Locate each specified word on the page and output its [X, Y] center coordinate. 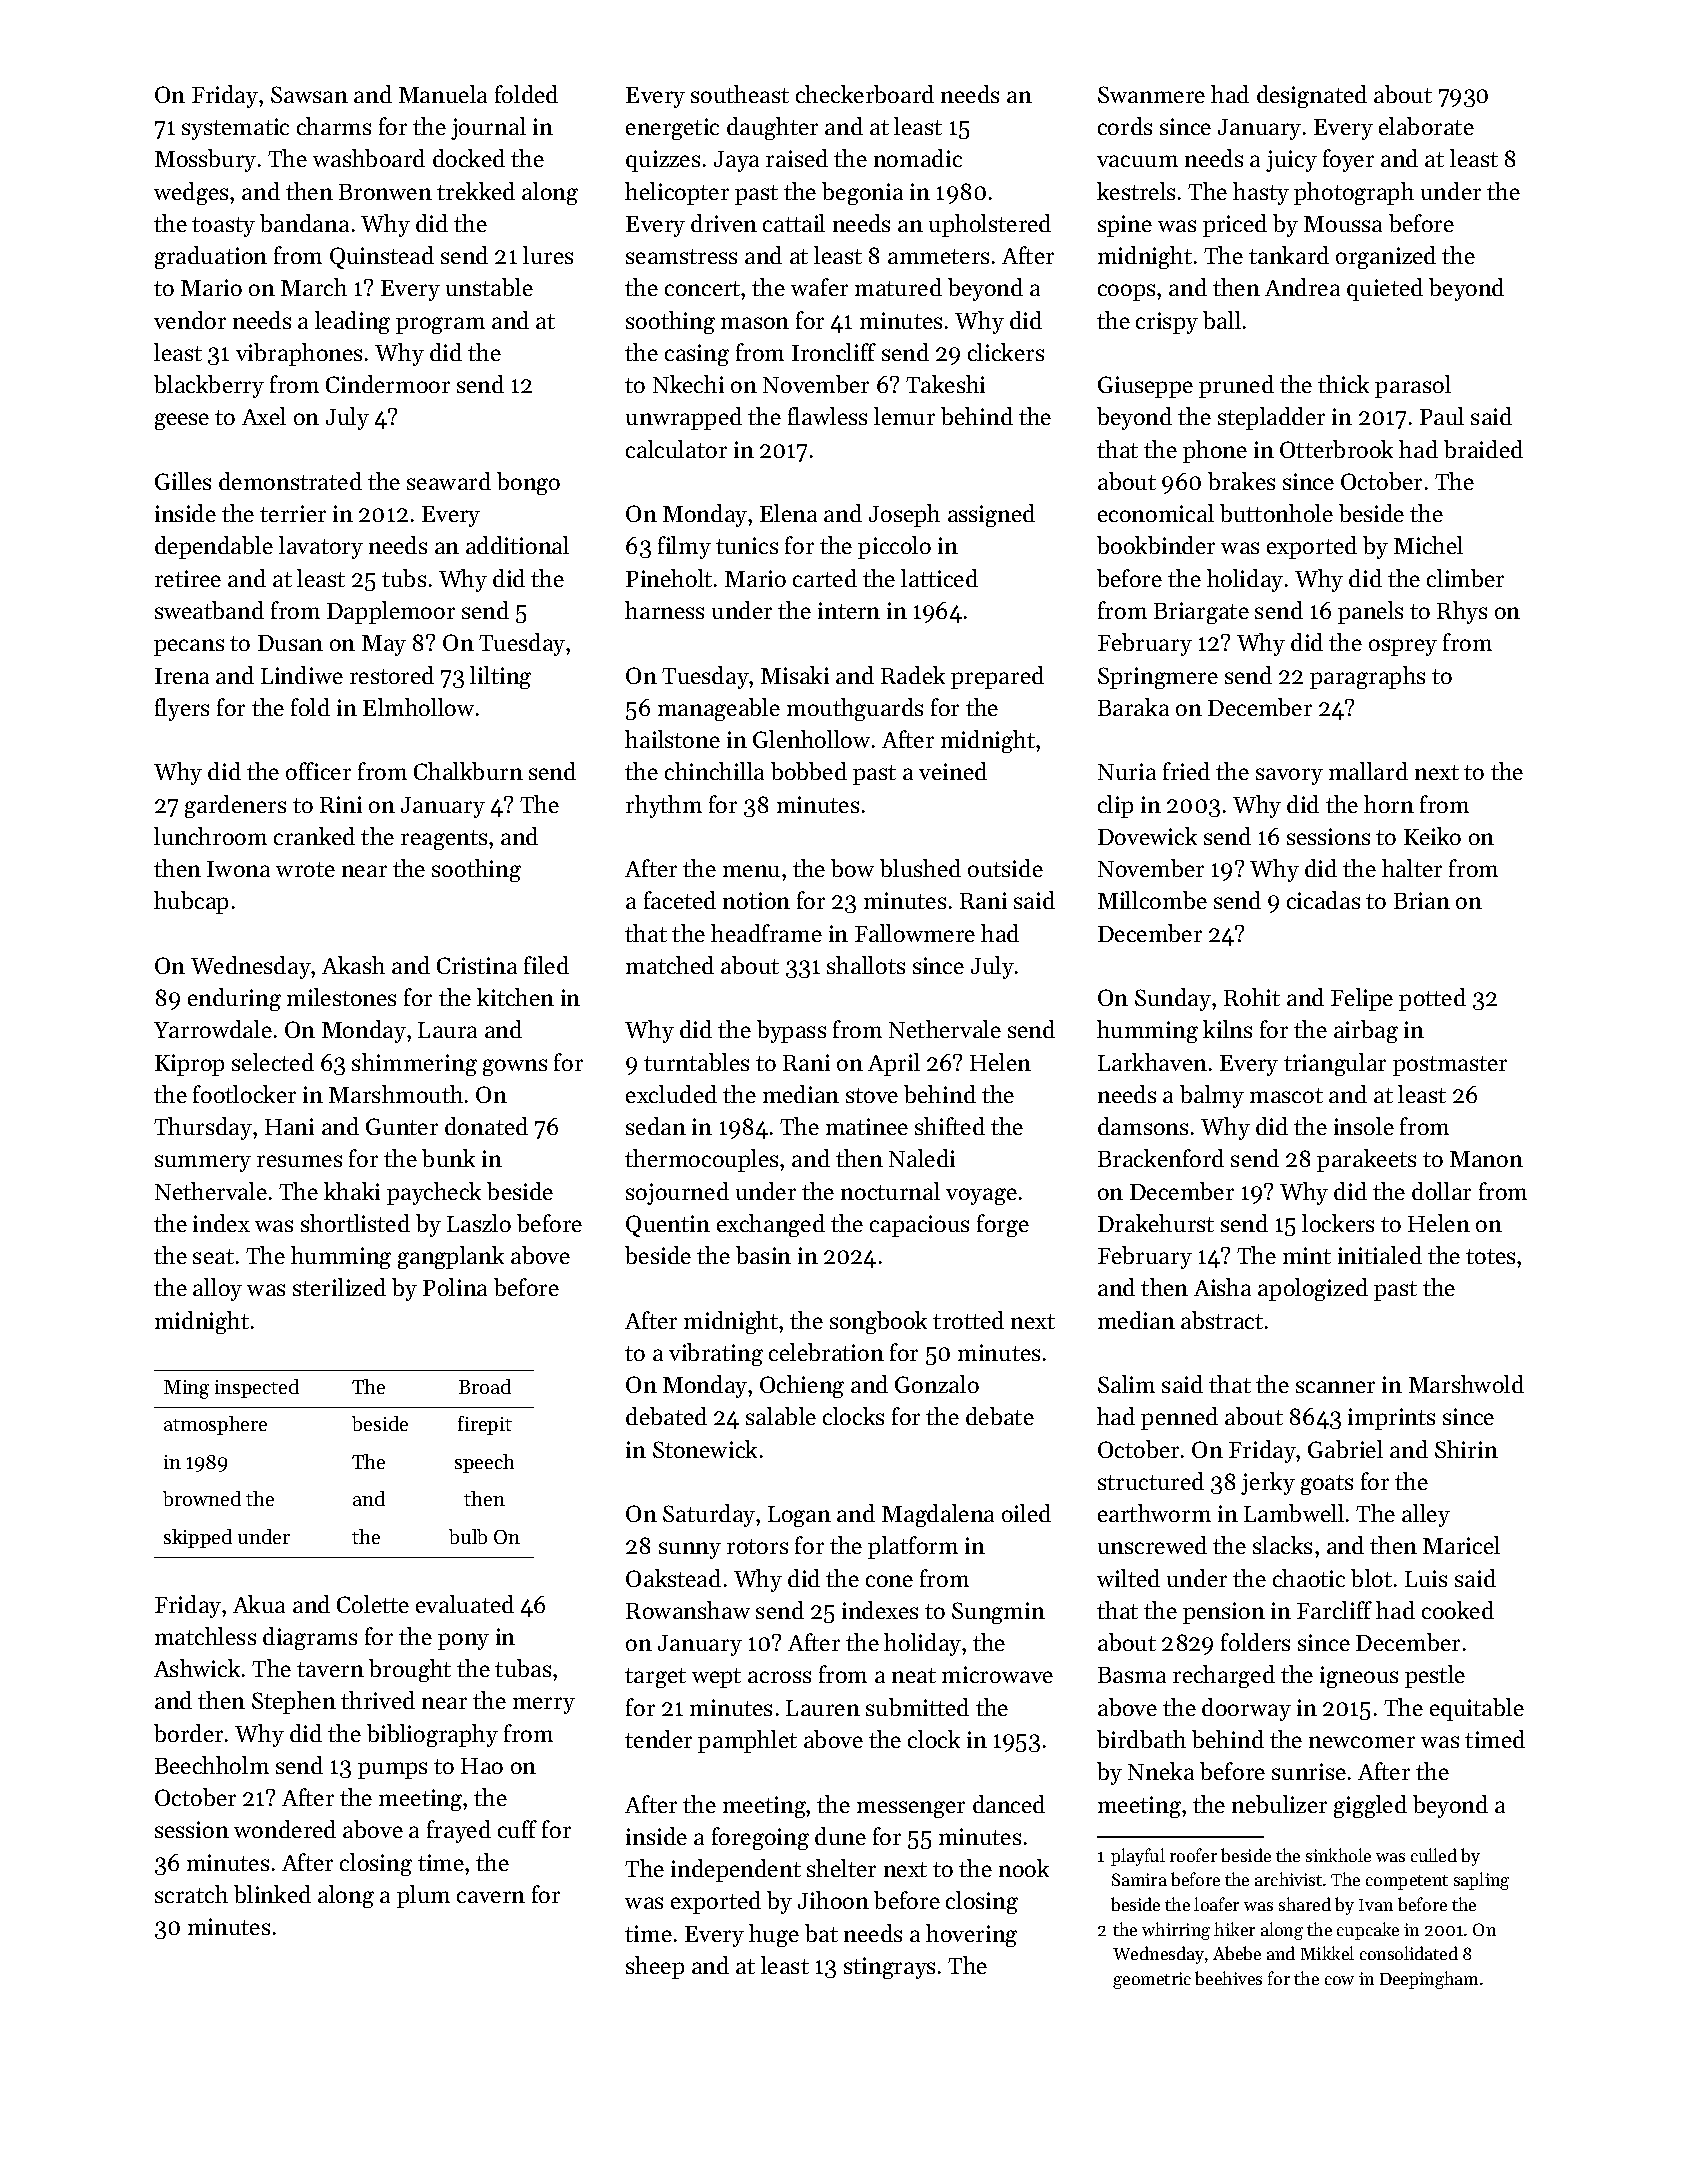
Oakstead [673, 1578]
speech [484, 1463]
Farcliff [1334, 1610]
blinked [272, 1894]
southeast [740, 94]
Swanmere [1151, 94]
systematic [235, 129]
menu [751, 871]
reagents [444, 840]
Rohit [1252, 997]
